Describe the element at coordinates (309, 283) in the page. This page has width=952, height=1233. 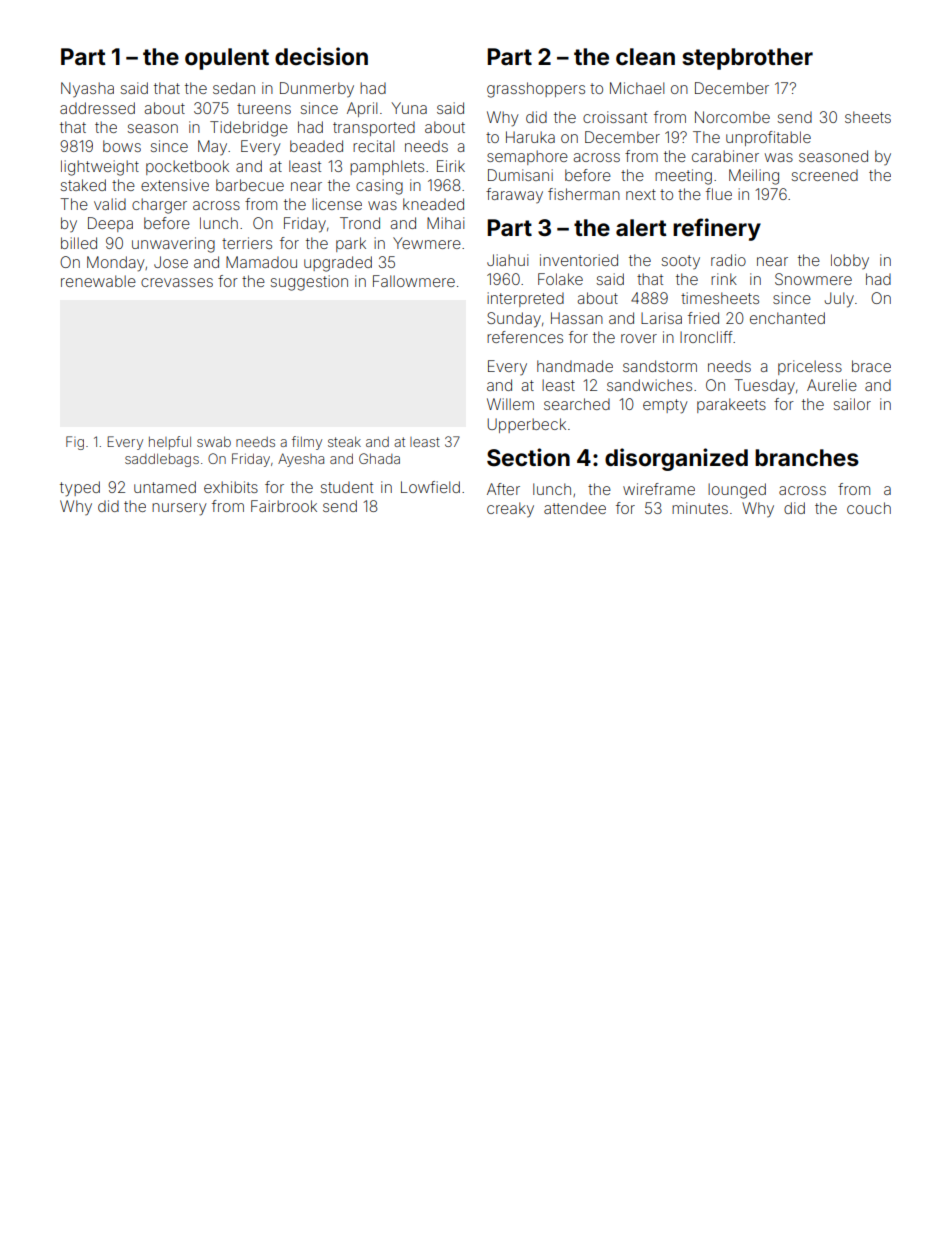
I see `suggestion` at that location.
